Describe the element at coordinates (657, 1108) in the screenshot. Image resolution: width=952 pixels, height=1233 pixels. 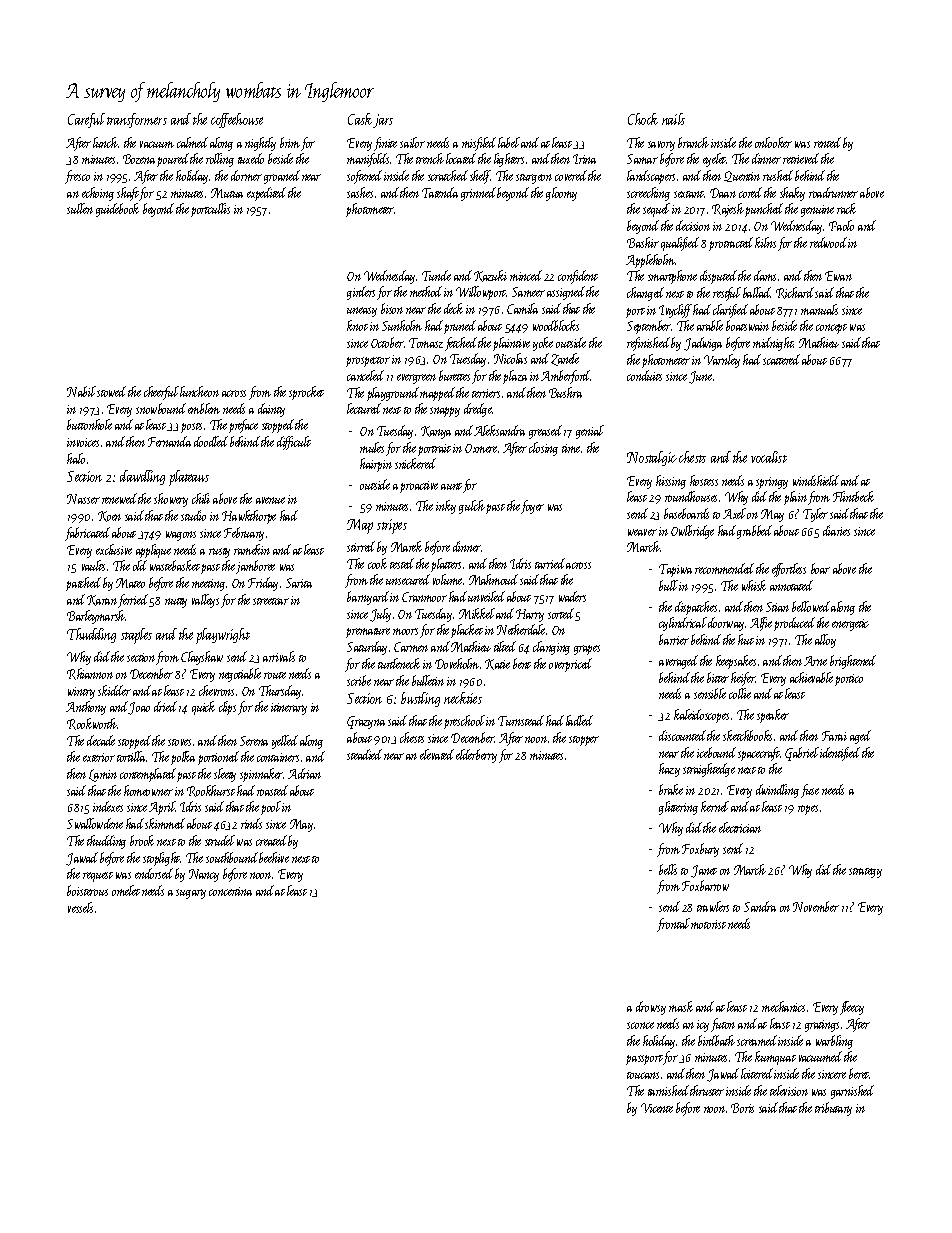
I see `Vicente` at that location.
